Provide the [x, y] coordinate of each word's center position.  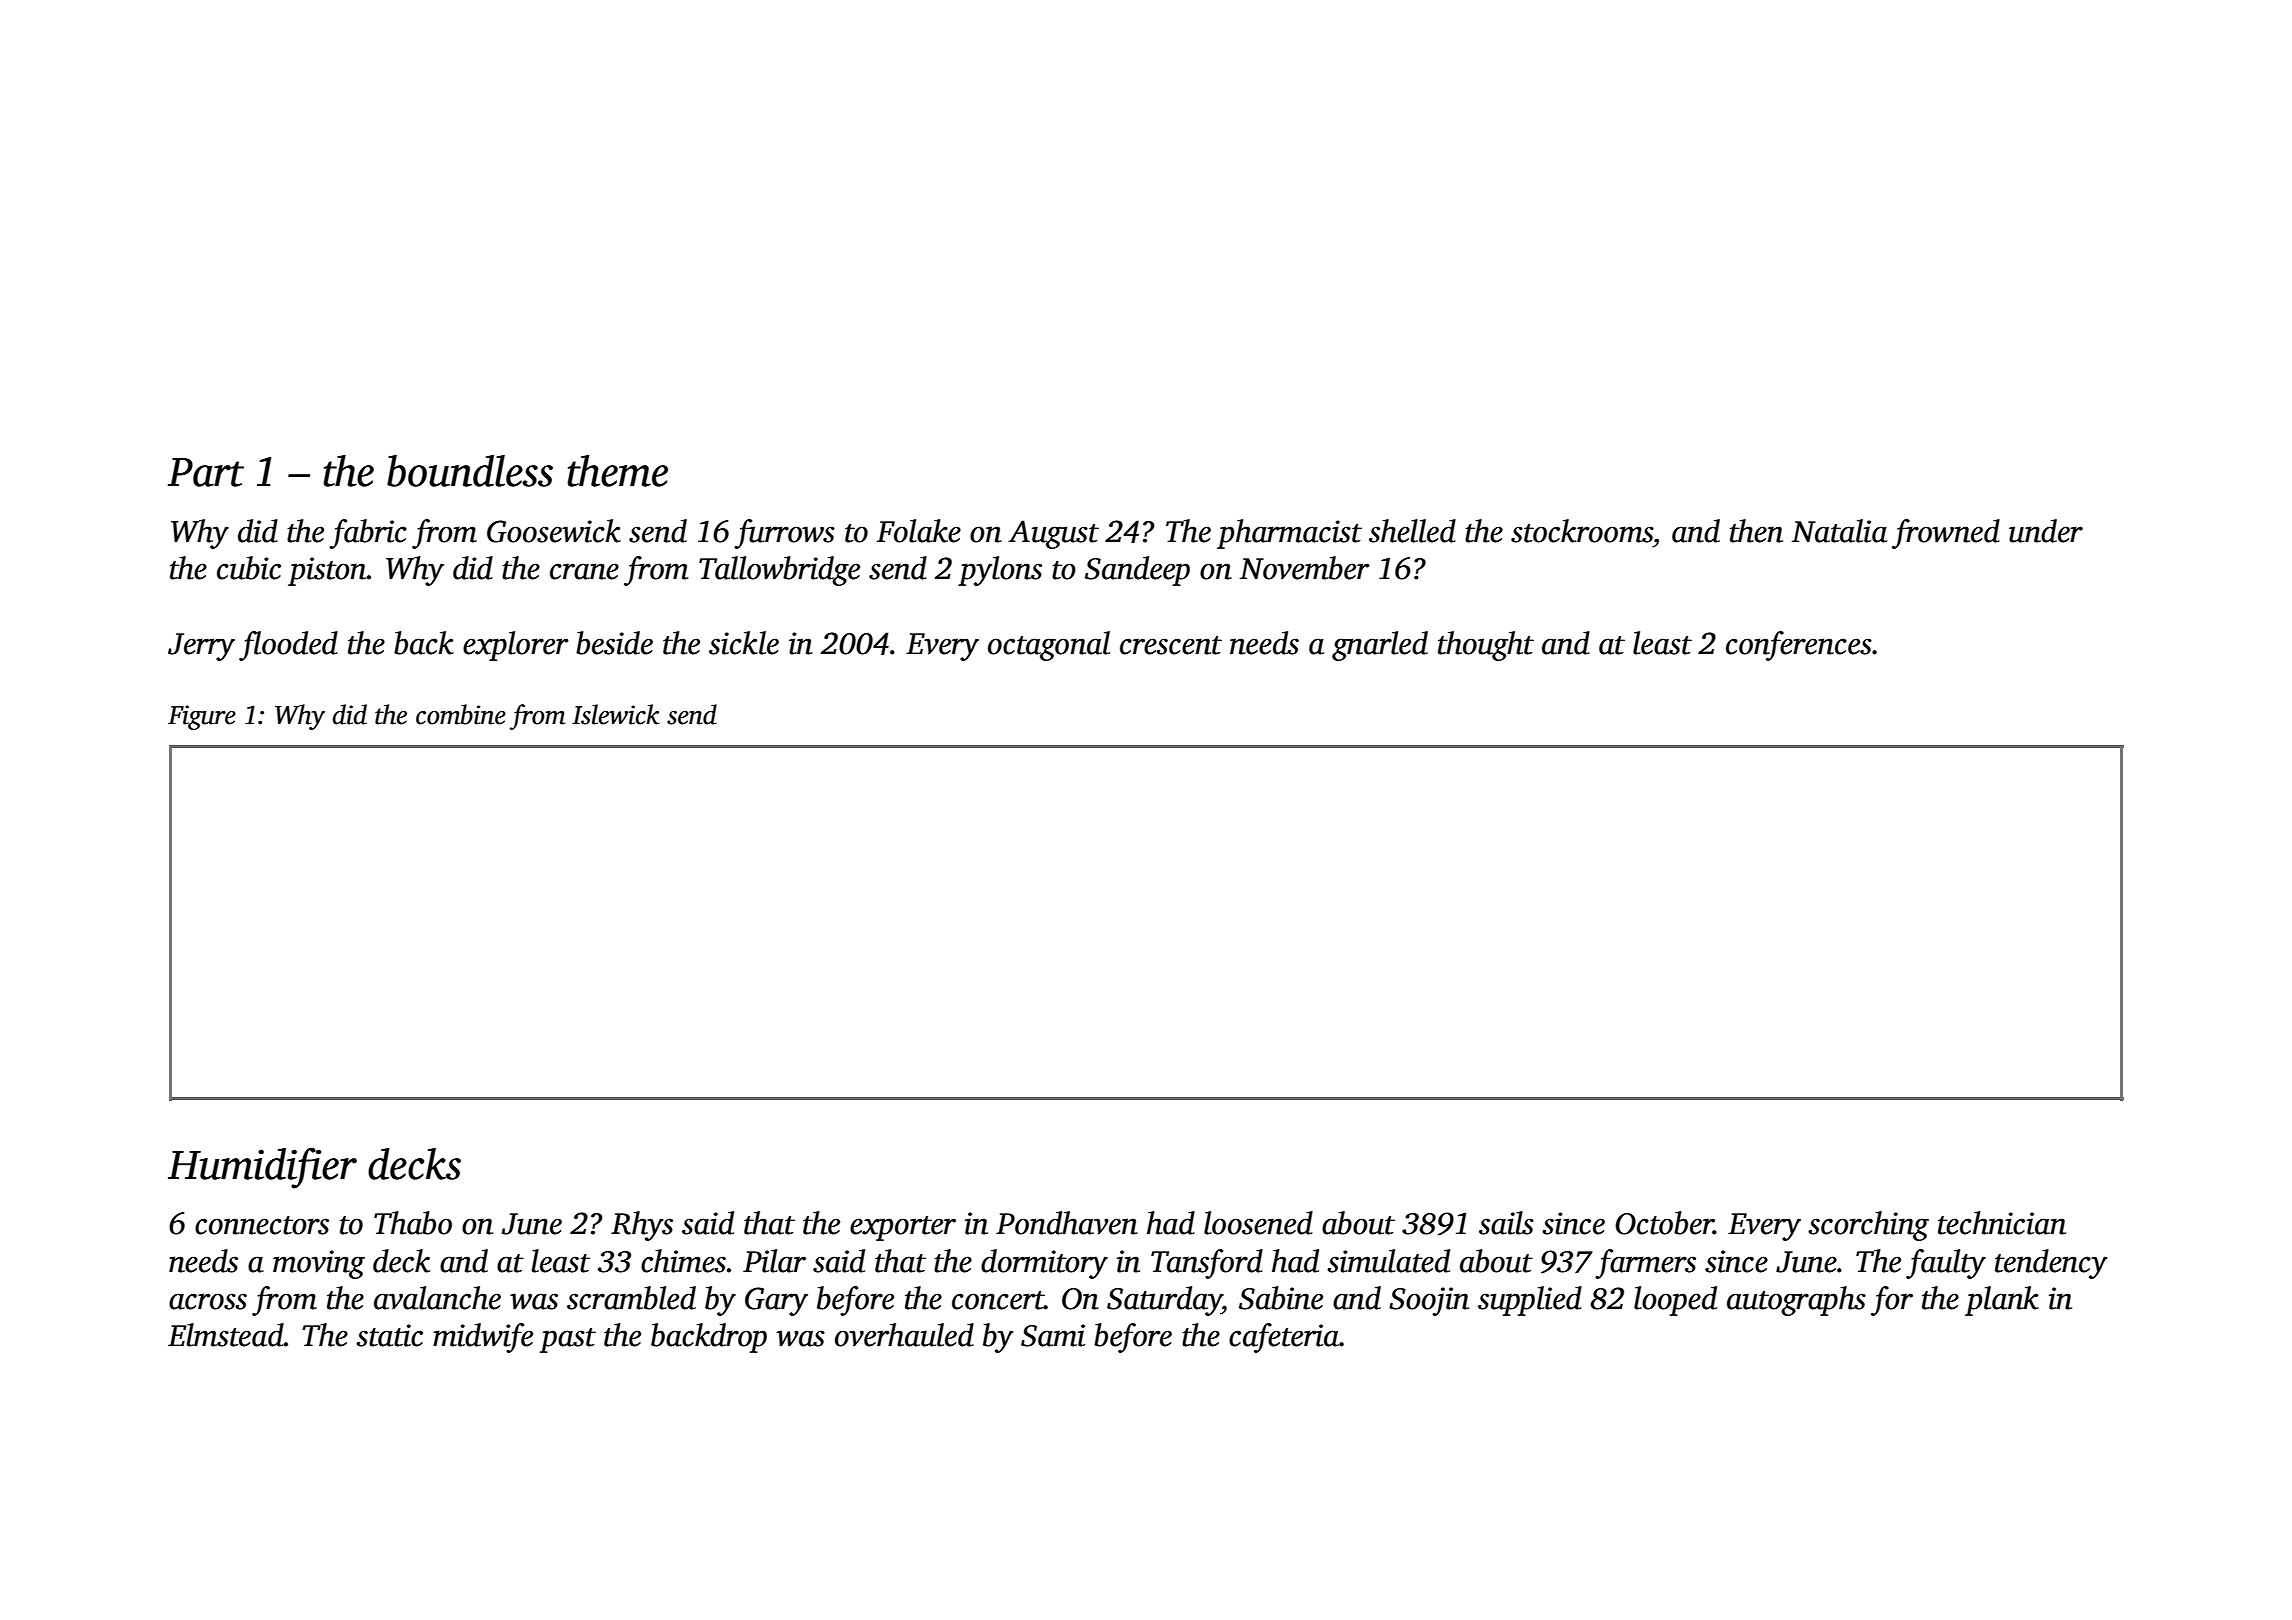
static [389, 1335]
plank [2002, 1301]
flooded [288, 646]
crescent [1171, 645]
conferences [1799, 646]
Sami [1053, 1335]
